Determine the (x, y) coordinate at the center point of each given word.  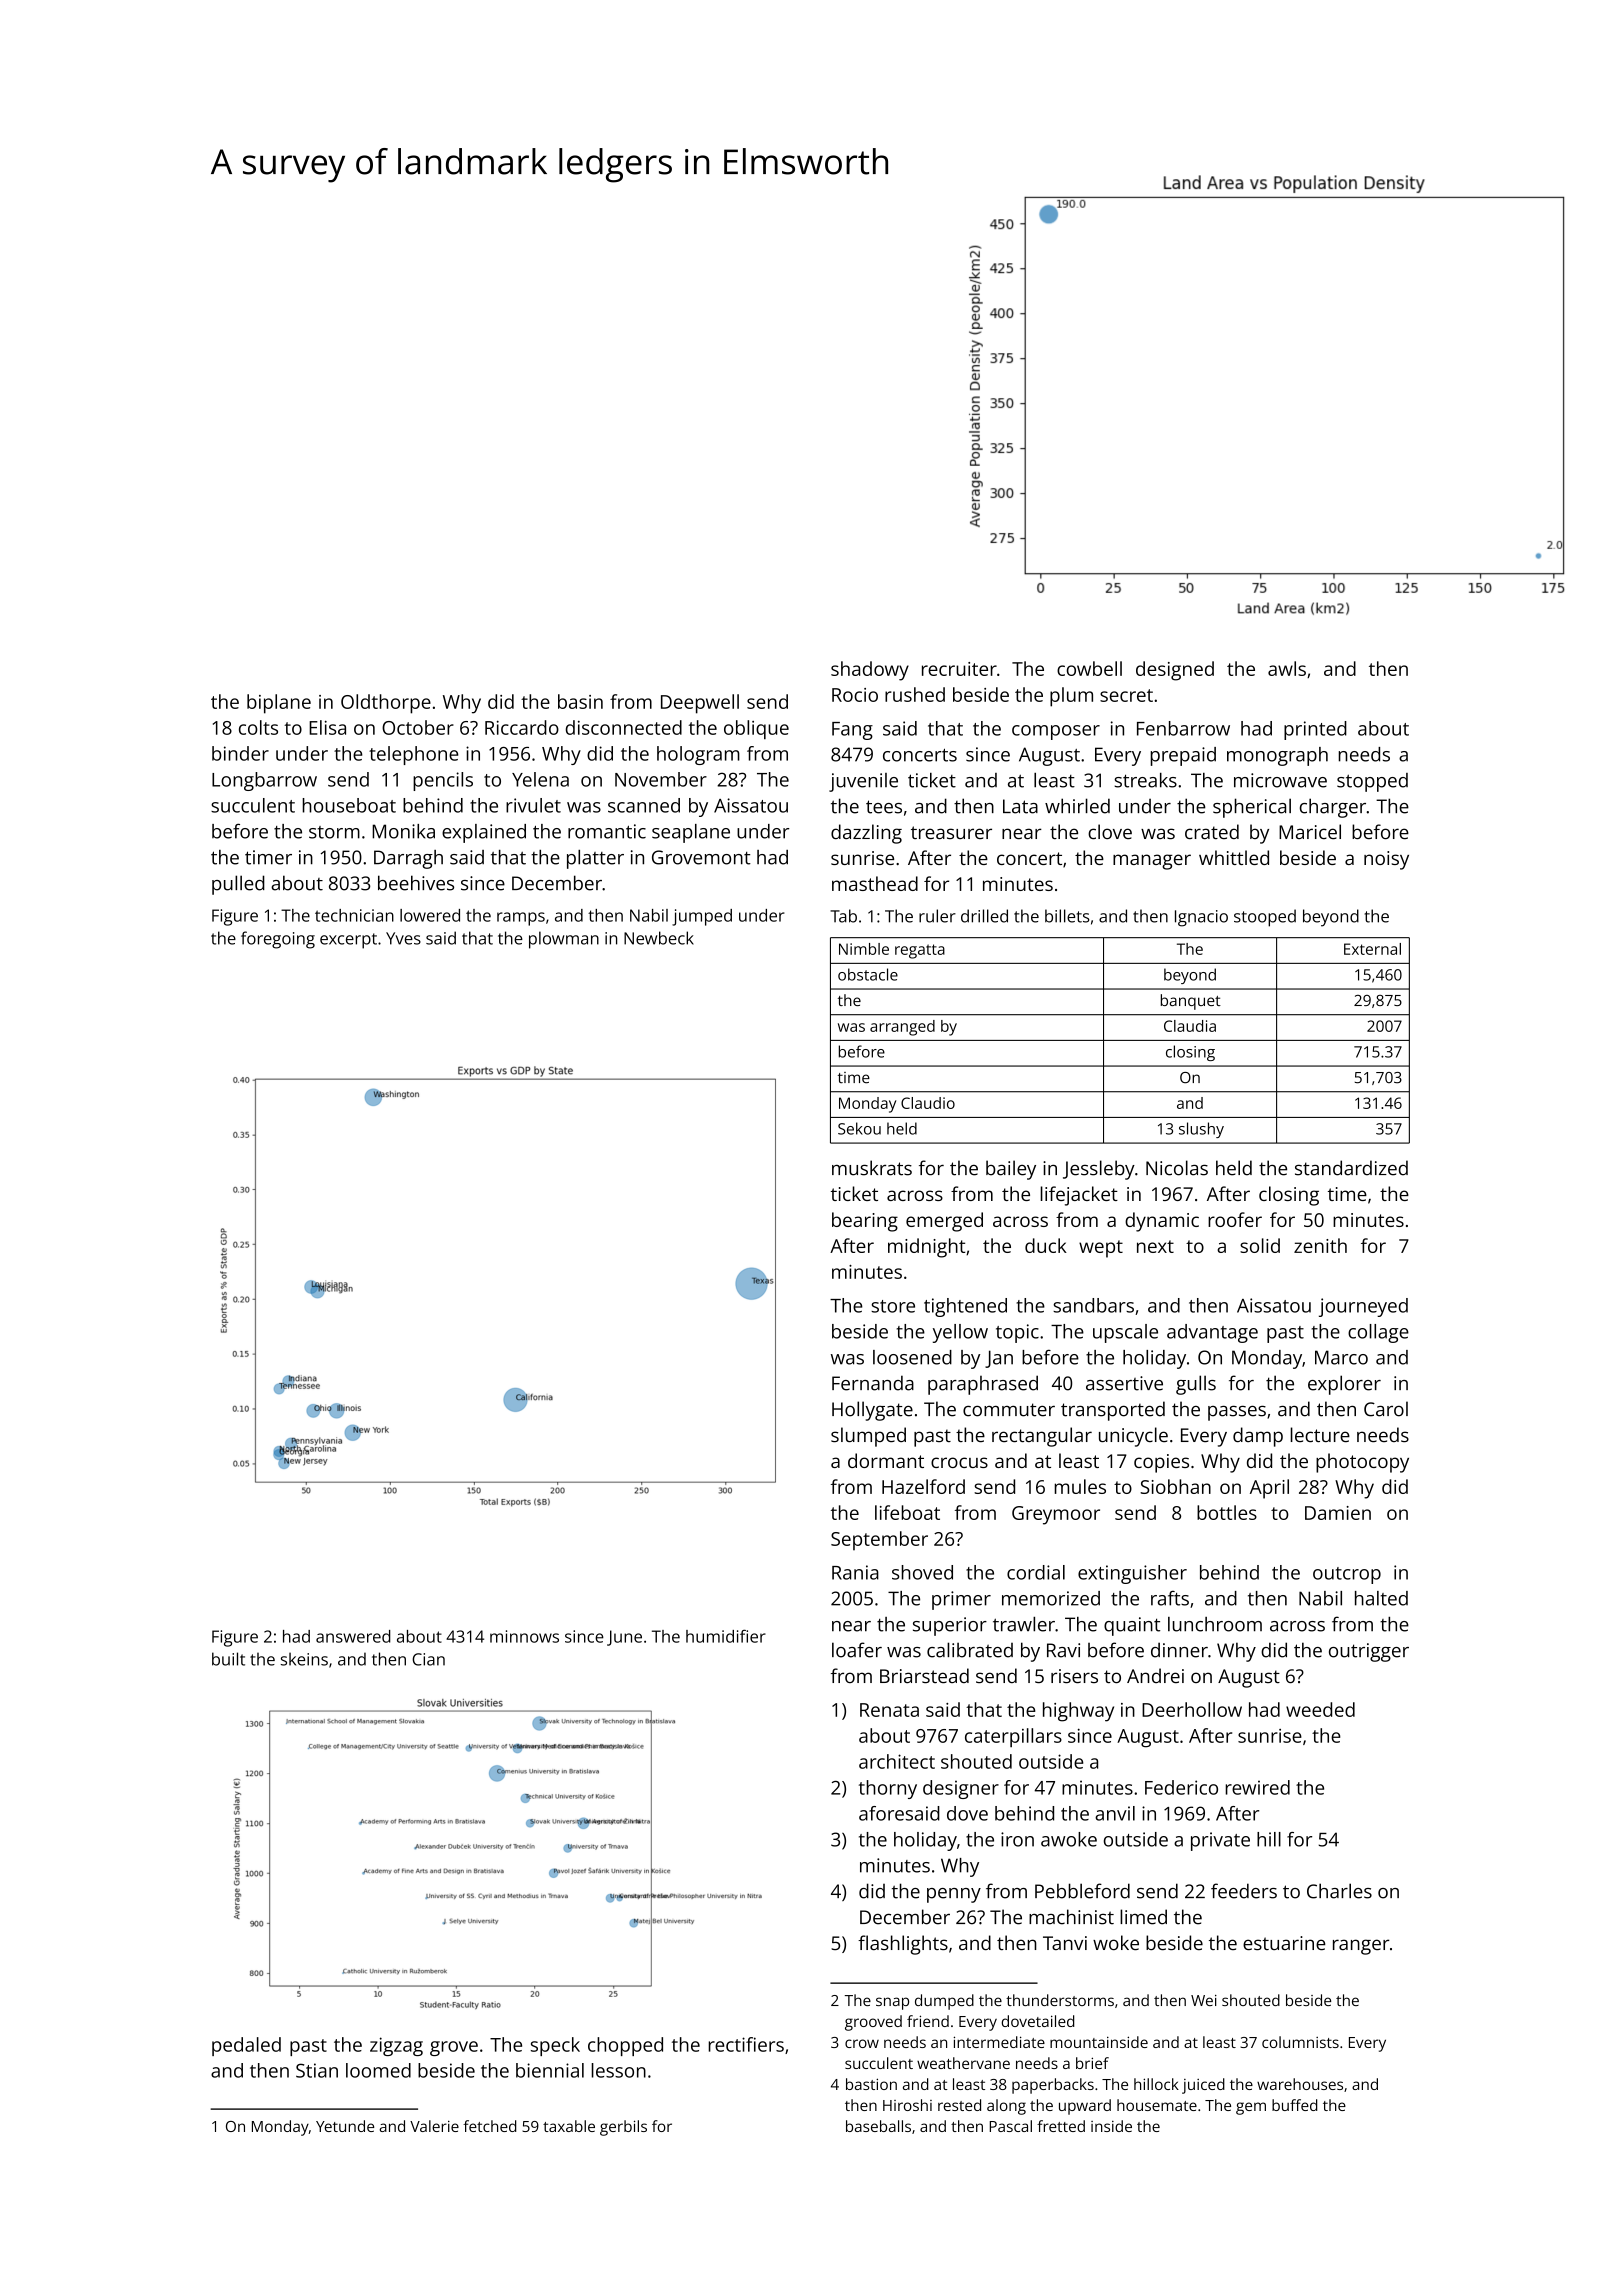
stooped (1265, 918)
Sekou (859, 1128)
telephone (414, 755)
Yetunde (345, 2126)
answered (353, 1636)
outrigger (1369, 1652)
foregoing (278, 940)
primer (961, 1600)
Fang (852, 731)
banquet (1191, 1002)
